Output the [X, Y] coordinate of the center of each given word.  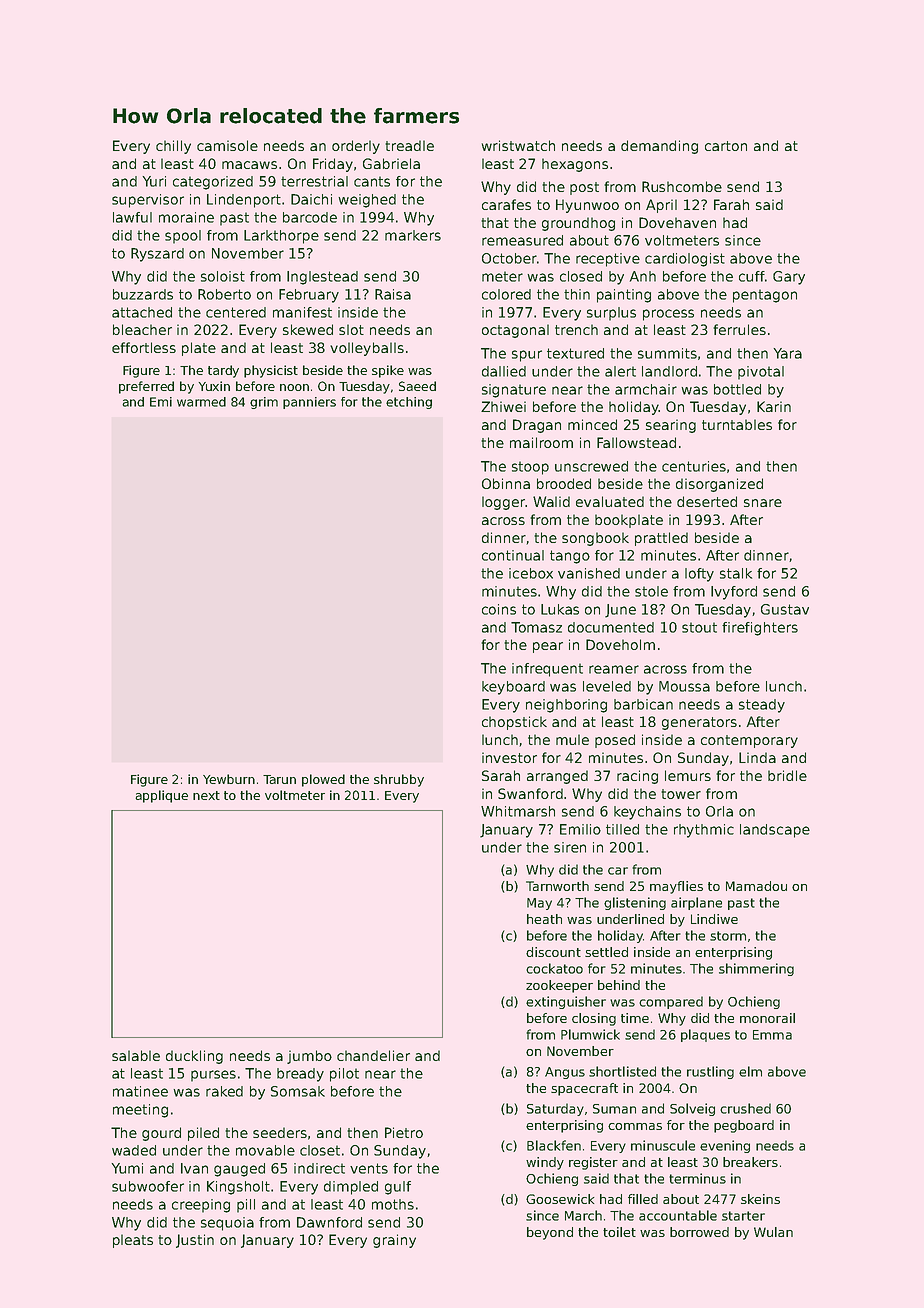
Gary [789, 278]
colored [506, 294]
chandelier [373, 1055]
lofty [699, 575]
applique [161, 796]
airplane [696, 903]
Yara [787, 353]
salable [136, 1055]
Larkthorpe [281, 237]
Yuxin [214, 386]
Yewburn [229, 779]
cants [372, 181]
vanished [589, 573]
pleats [133, 1241]
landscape [775, 831]
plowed [323, 780]
